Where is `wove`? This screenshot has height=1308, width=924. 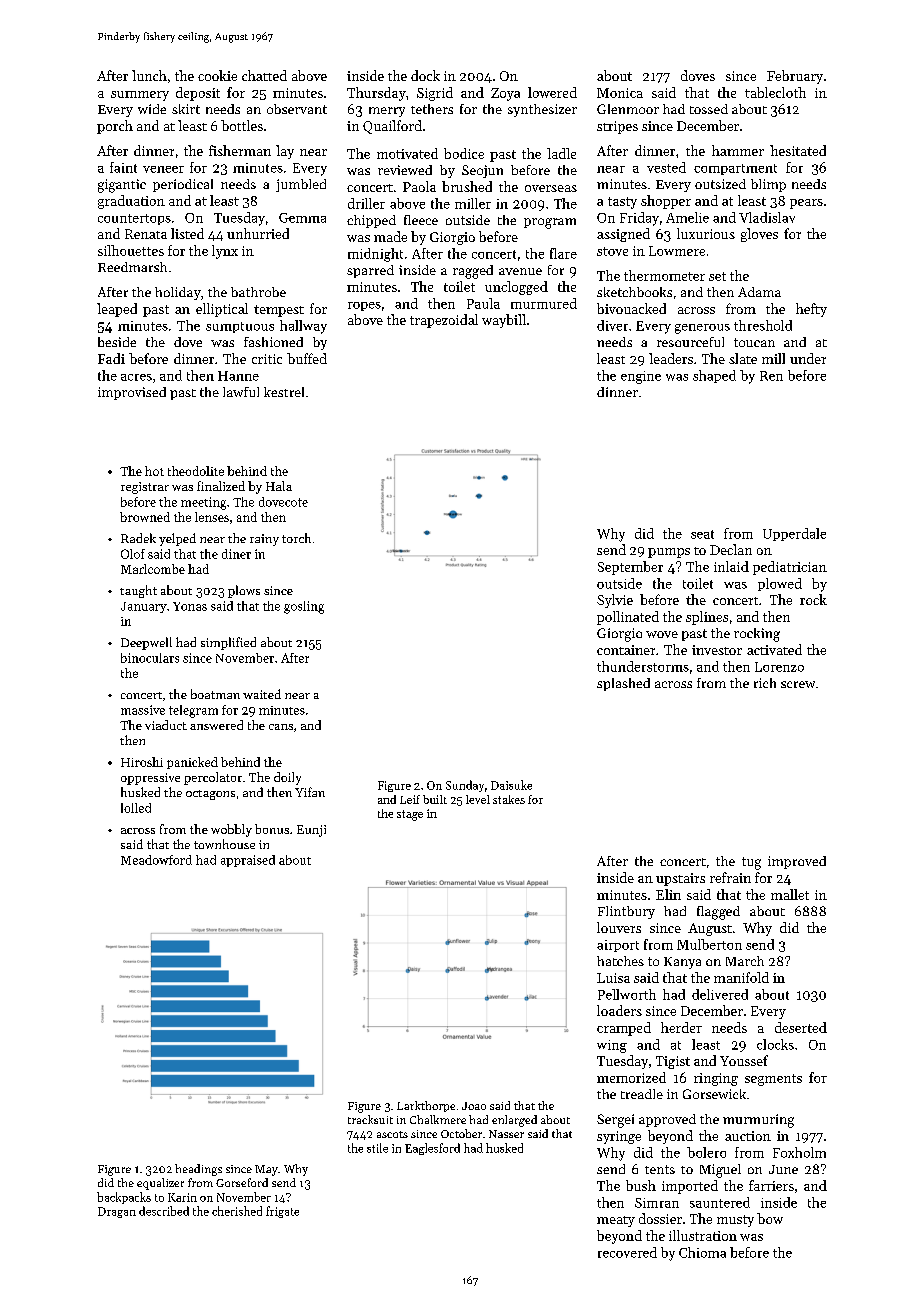 wove is located at coordinates (662, 634).
